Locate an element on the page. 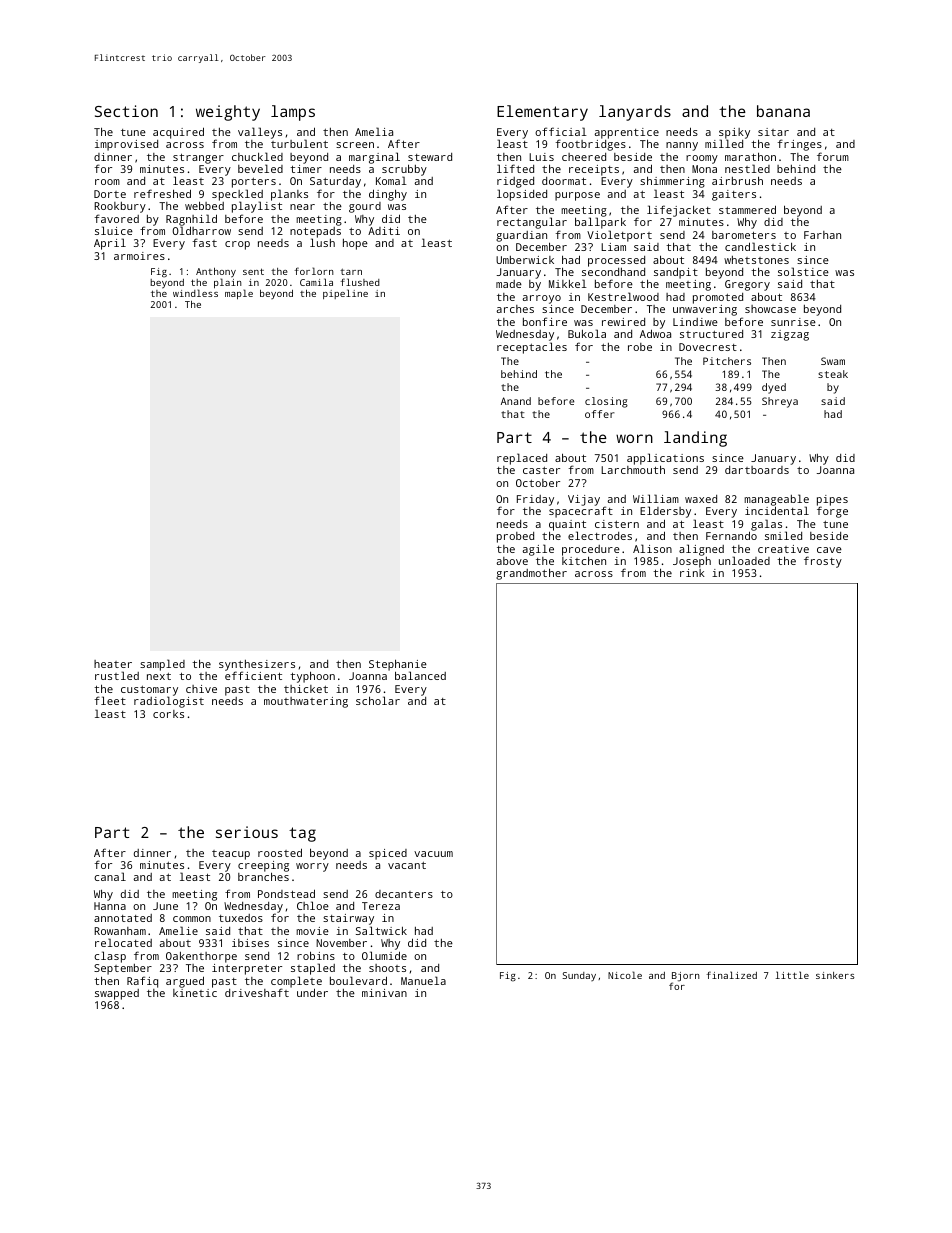  scholar is located at coordinates (378, 700).
